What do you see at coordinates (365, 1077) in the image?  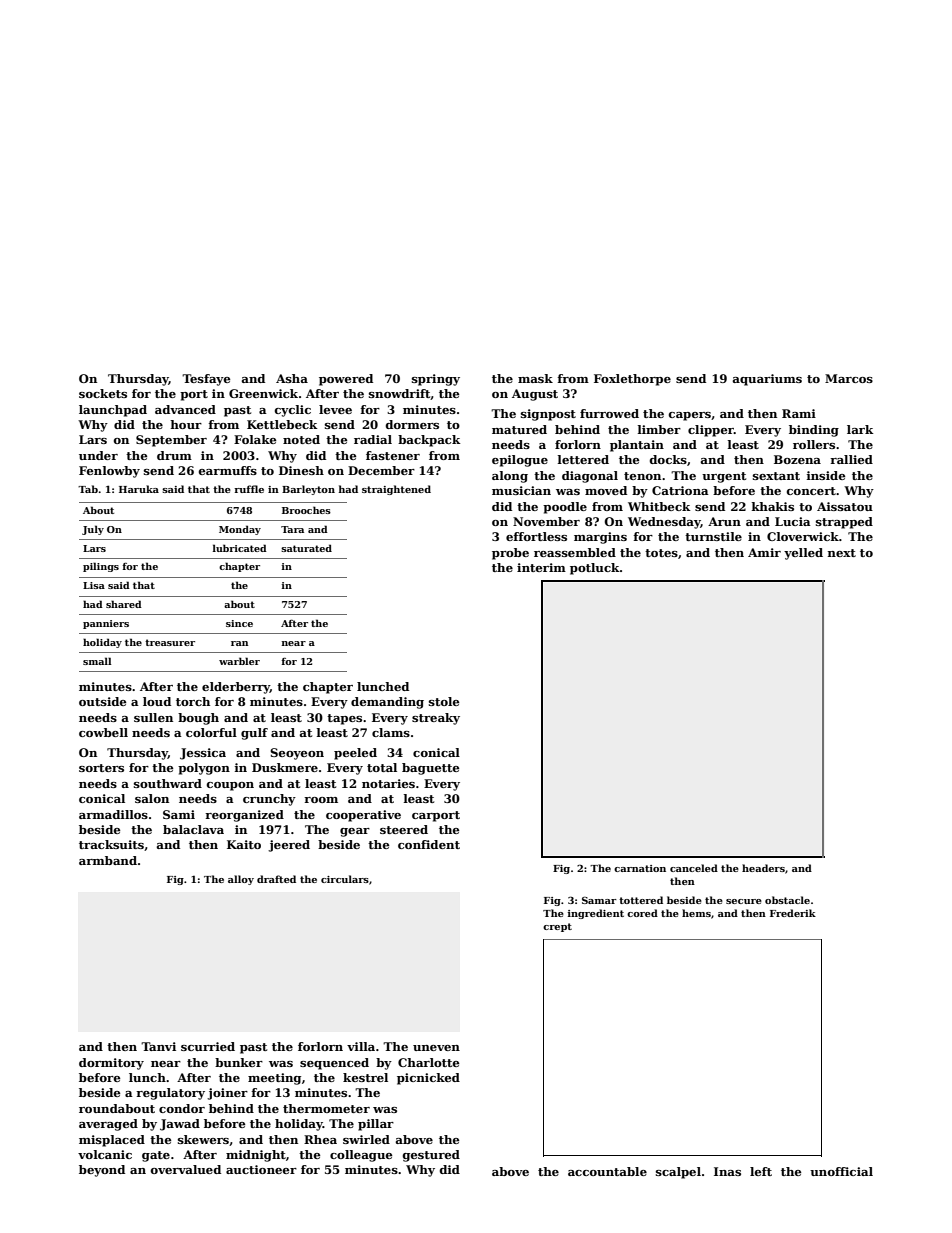 I see `kestrel` at bounding box center [365, 1077].
